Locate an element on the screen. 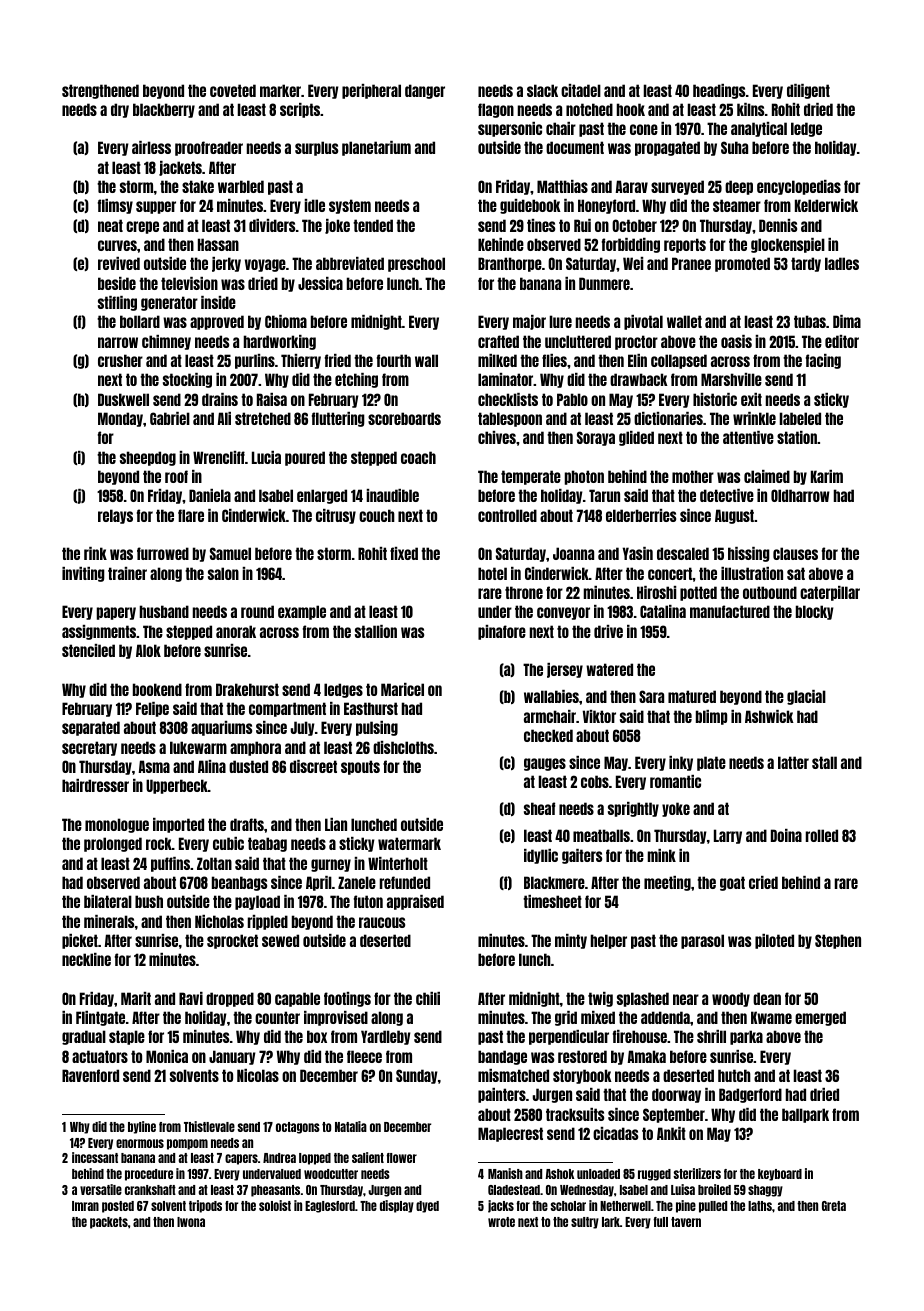  sheaf is located at coordinates (539, 808).
